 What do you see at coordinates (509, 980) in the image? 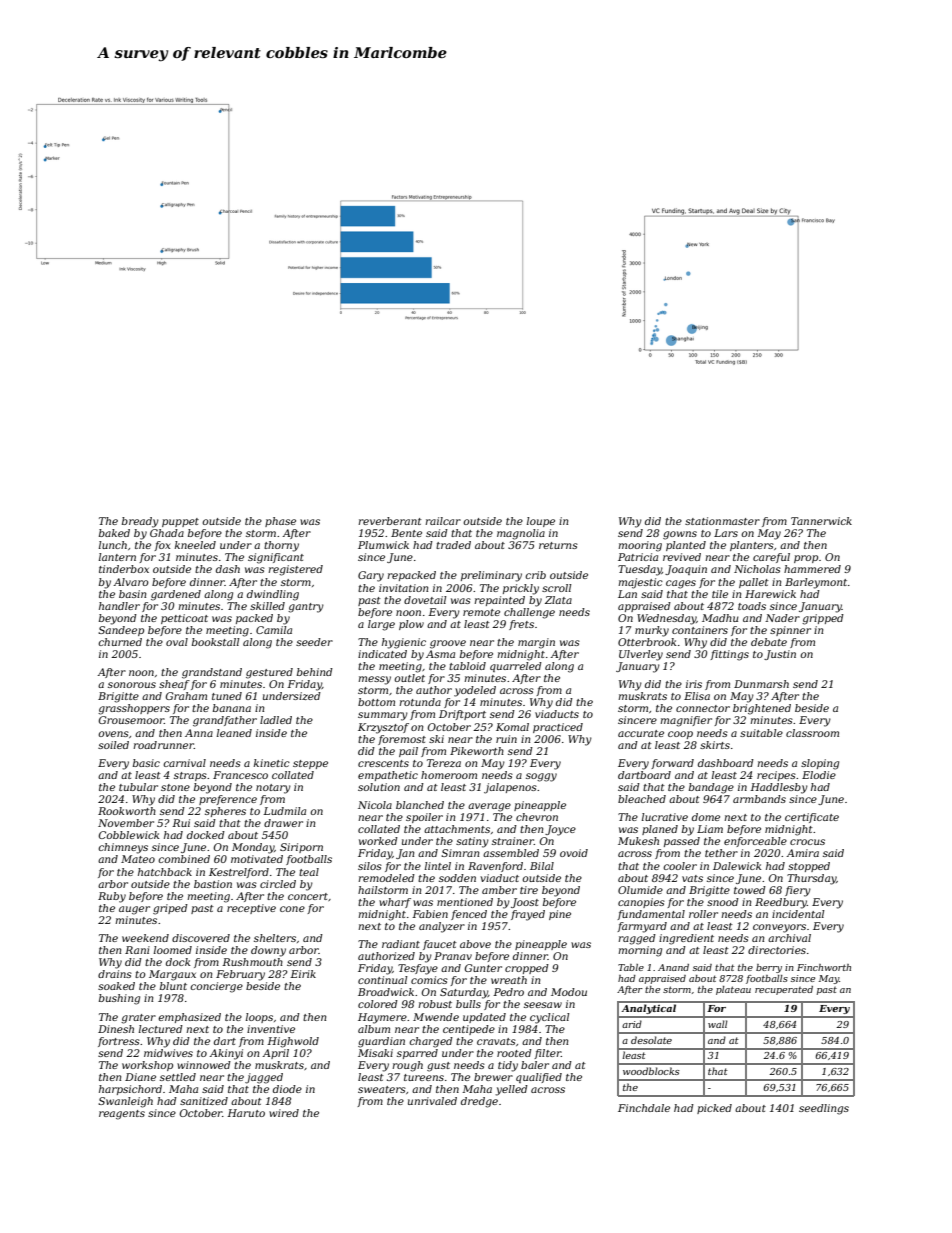
I see `wreath` at bounding box center [509, 980].
